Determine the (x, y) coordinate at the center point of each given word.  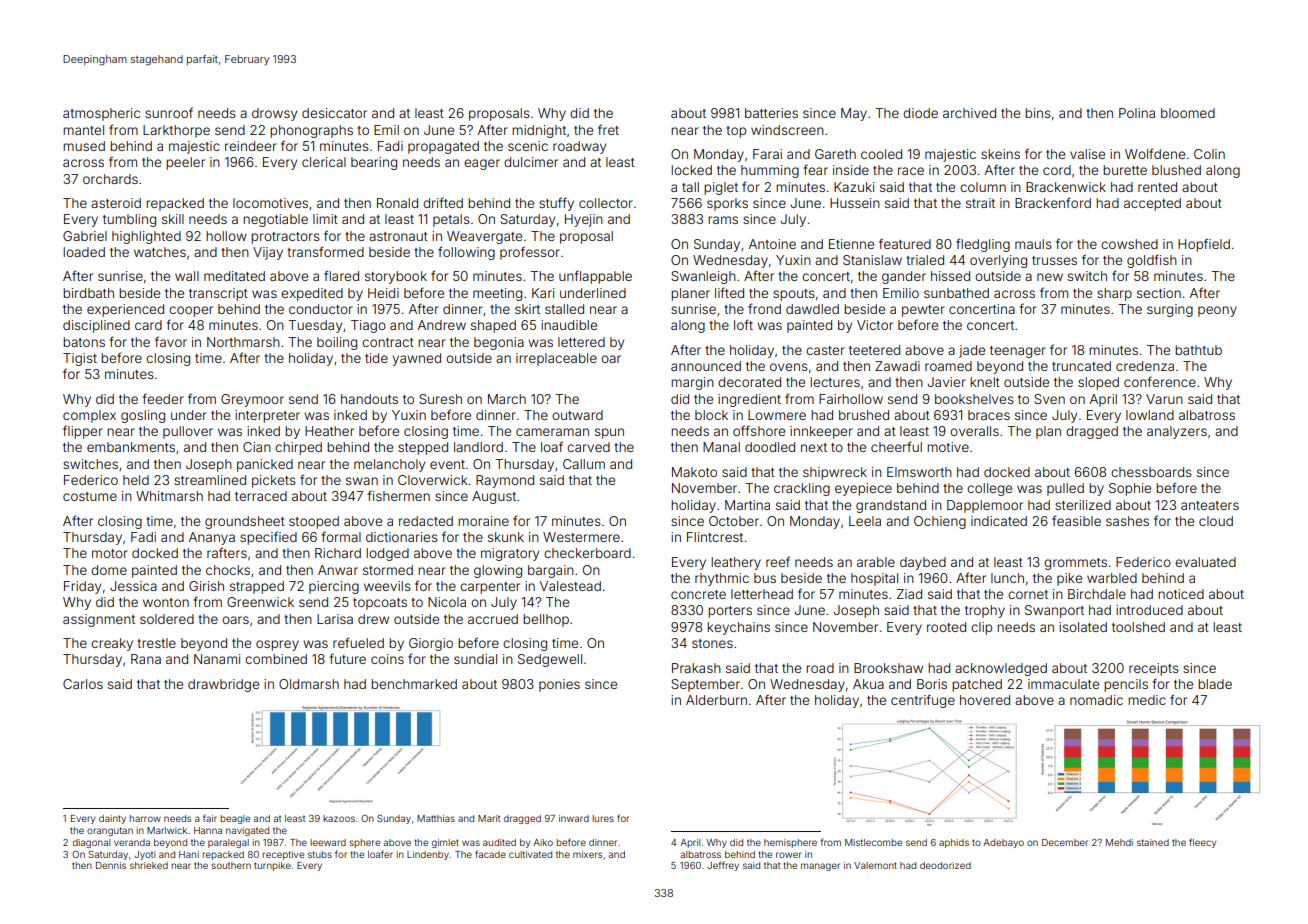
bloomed (1188, 113)
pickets (274, 481)
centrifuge (923, 701)
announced (706, 366)
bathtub (1198, 350)
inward (574, 818)
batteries (771, 113)
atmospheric (101, 114)
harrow (145, 818)
